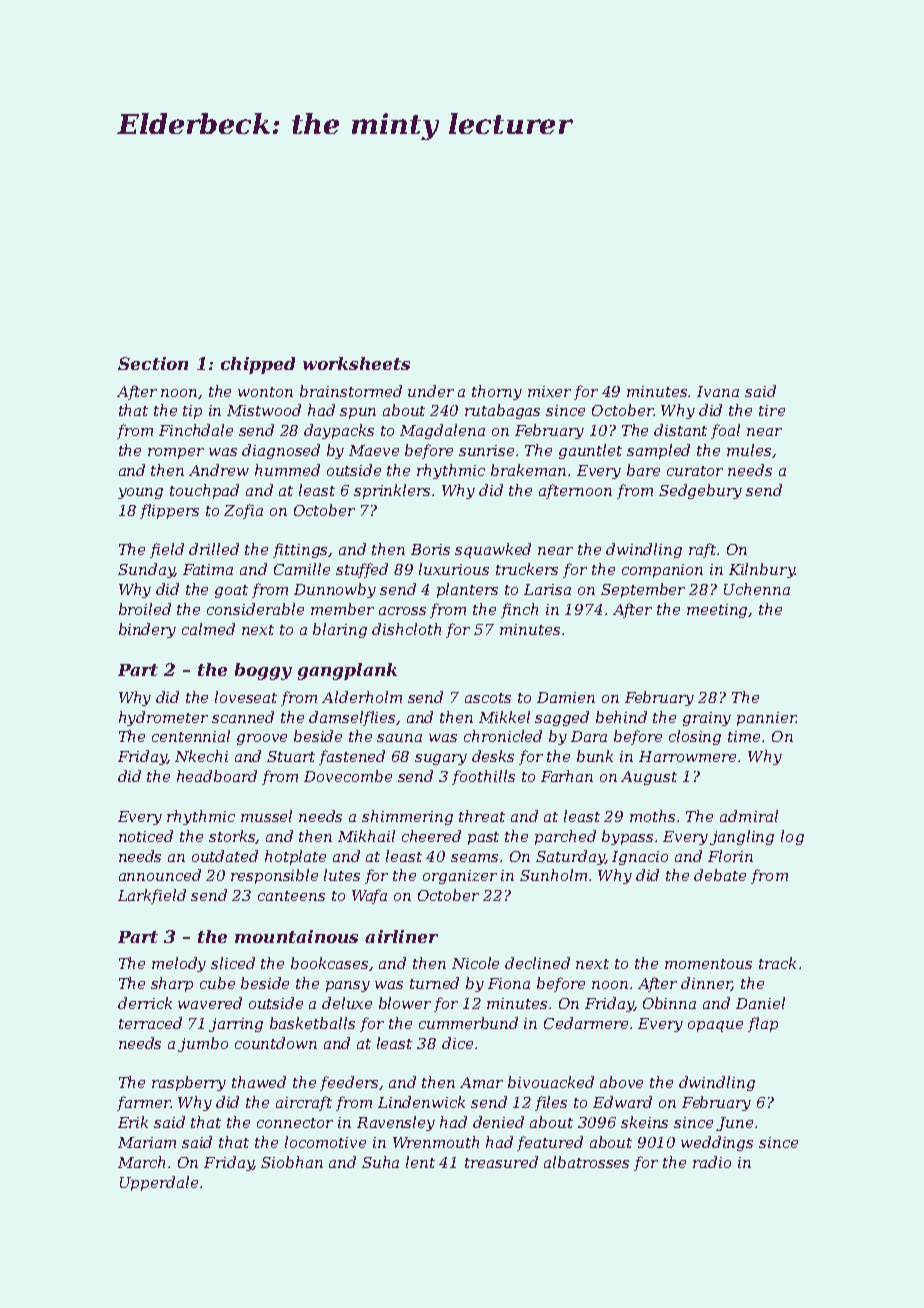 The image size is (924, 1308). Describe the element at coordinates (553, 875) in the screenshot. I see `Sunholm` at that location.
